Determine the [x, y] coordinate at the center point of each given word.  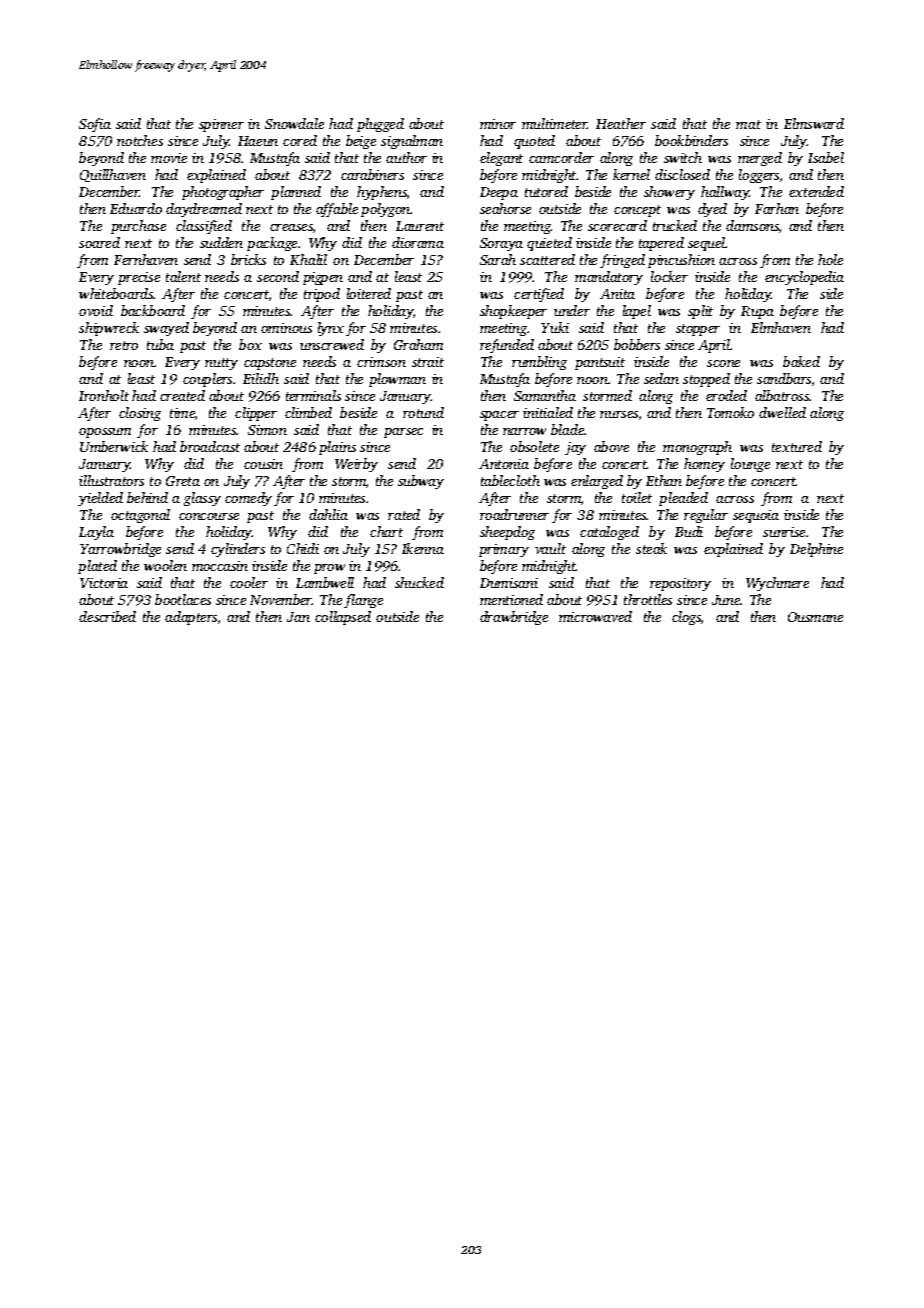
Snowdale [294, 123]
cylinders [238, 550]
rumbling [539, 363]
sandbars [784, 378]
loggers [759, 176]
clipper [256, 414]
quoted [534, 142]
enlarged [597, 482]
